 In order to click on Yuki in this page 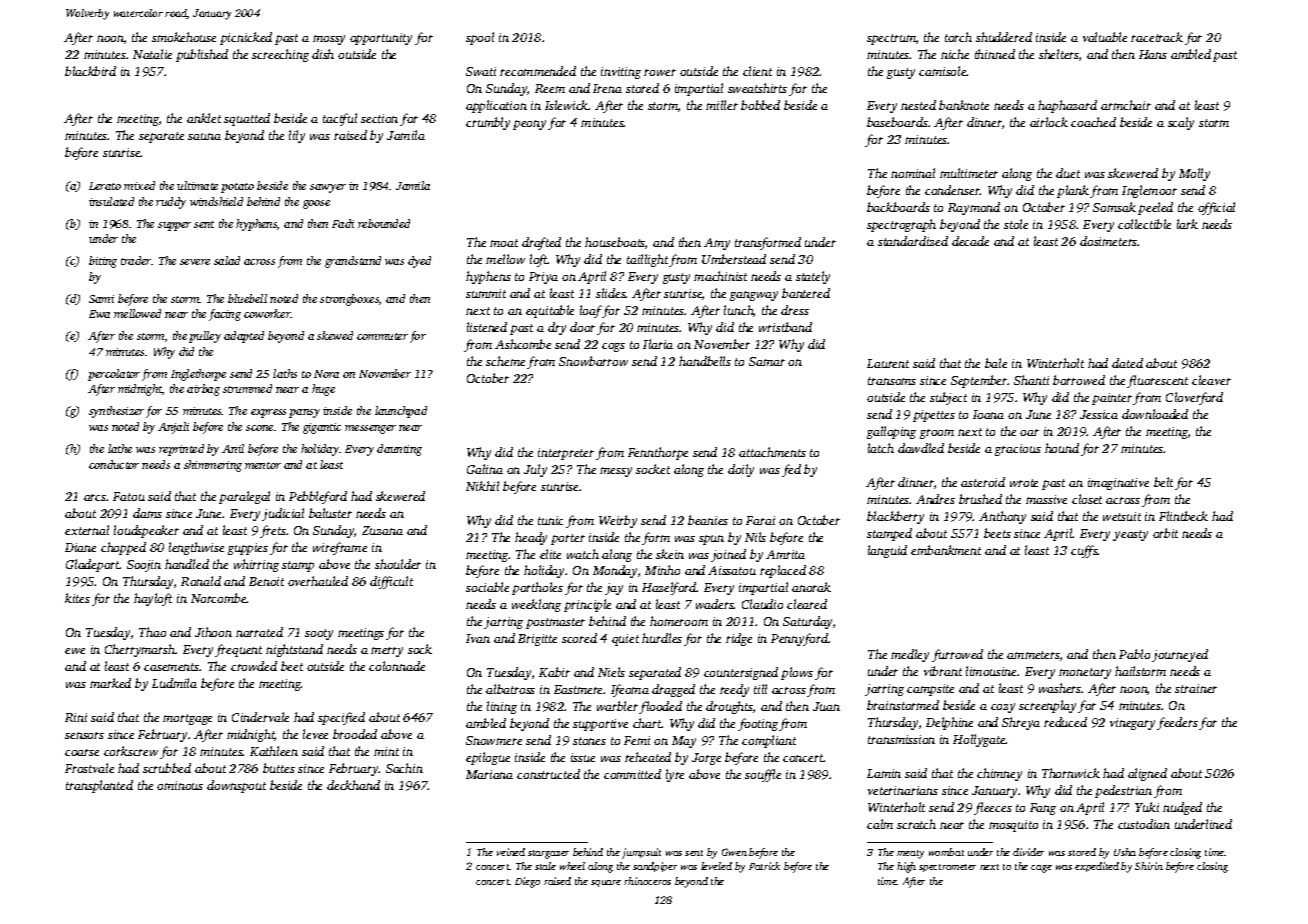, I will do `click(1147, 807)`.
